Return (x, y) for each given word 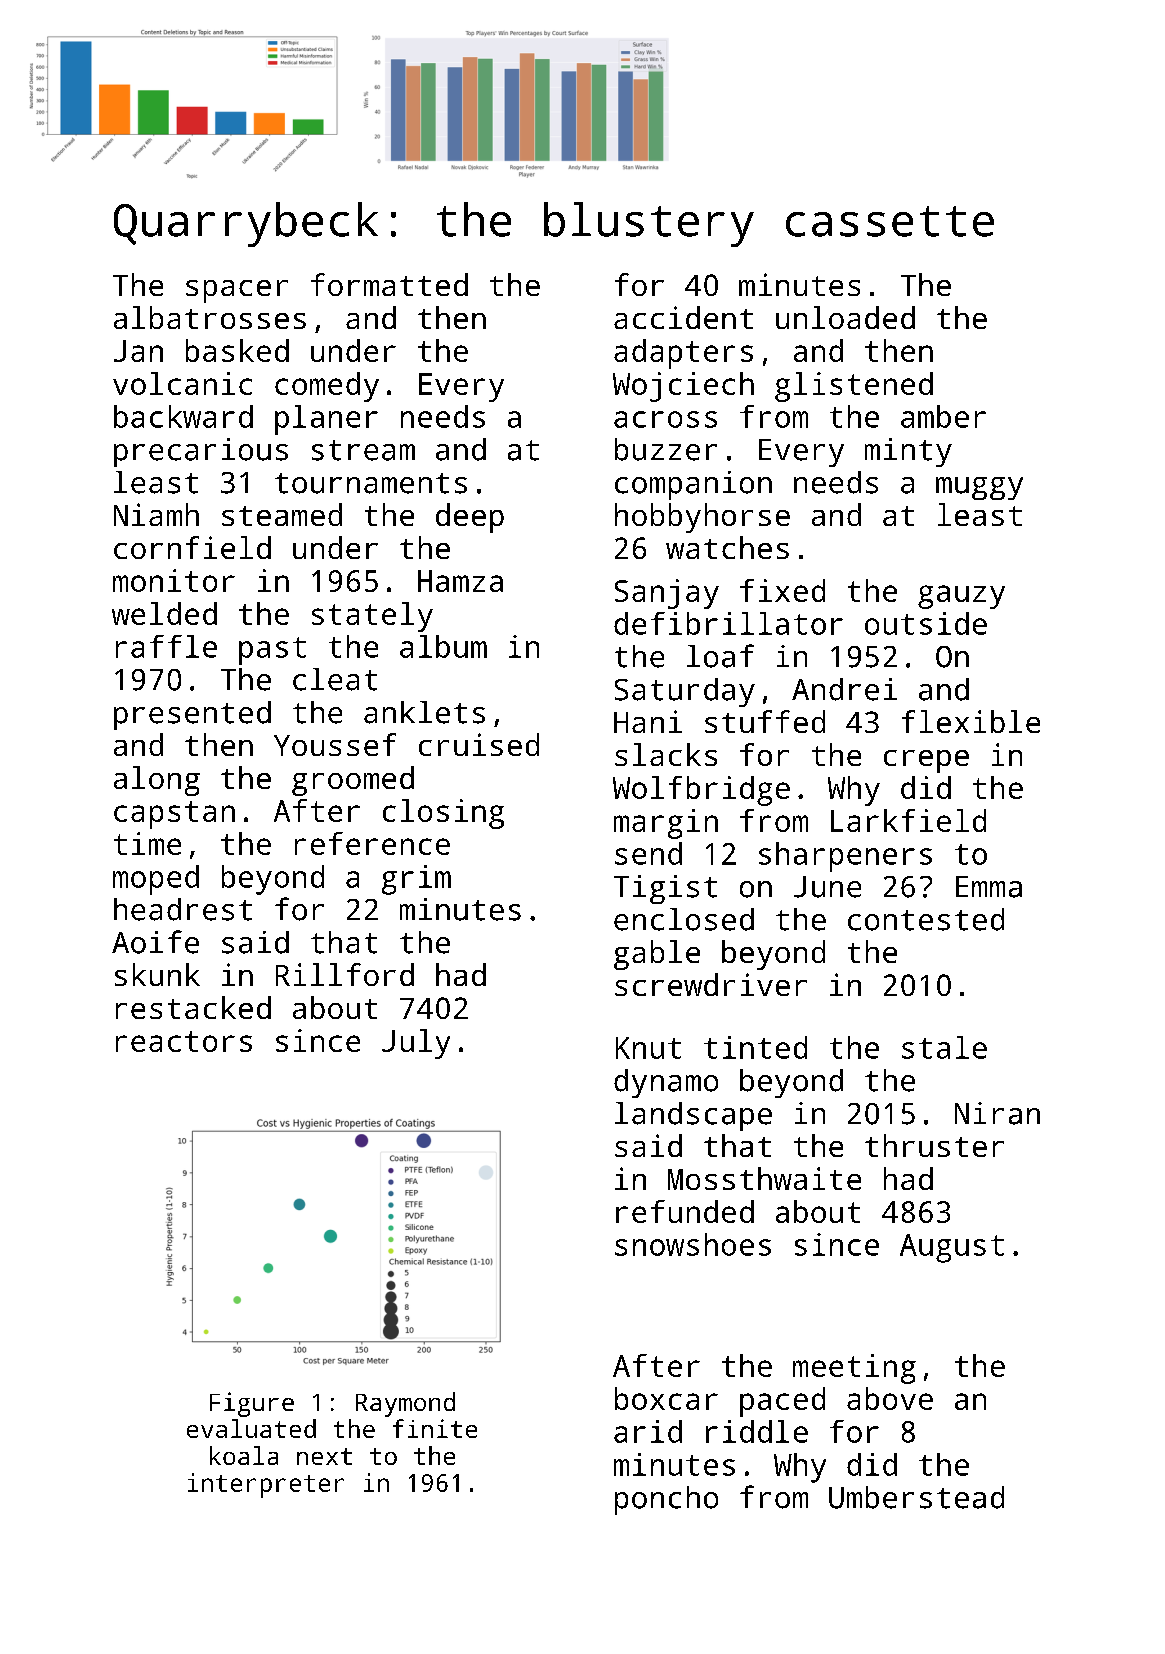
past (272, 651)
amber (943, 416)
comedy (327, 387)
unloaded (845, 317)
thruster (934, 1145)
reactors (184, 1041)
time (147, 843)
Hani (648, 721)
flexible (971, 721)
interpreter (266, 1485)
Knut (648, 1048)
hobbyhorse (702, 518)
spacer (237, 291)
